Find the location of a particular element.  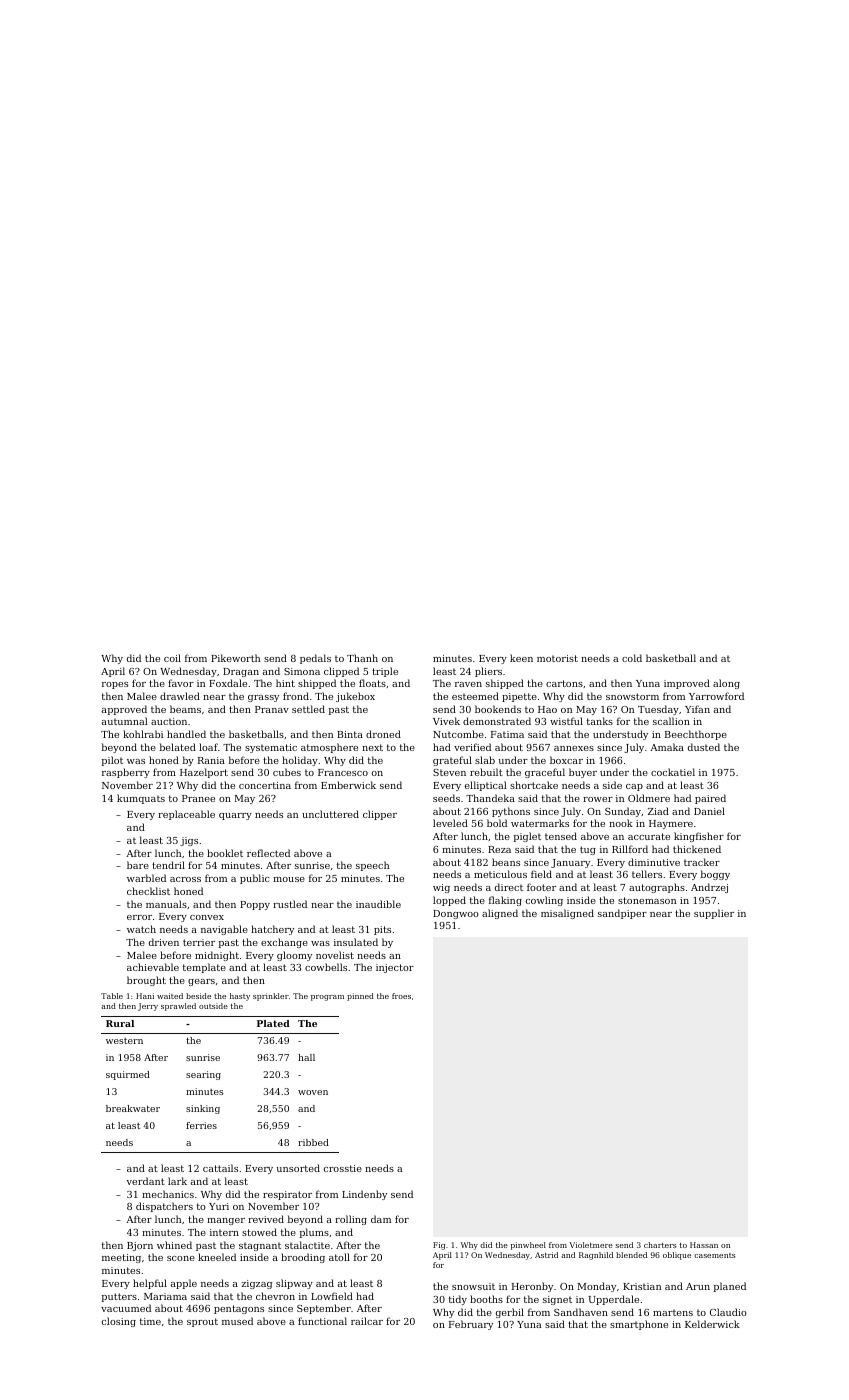

sandpiper is located at coordinates (622, 914).
